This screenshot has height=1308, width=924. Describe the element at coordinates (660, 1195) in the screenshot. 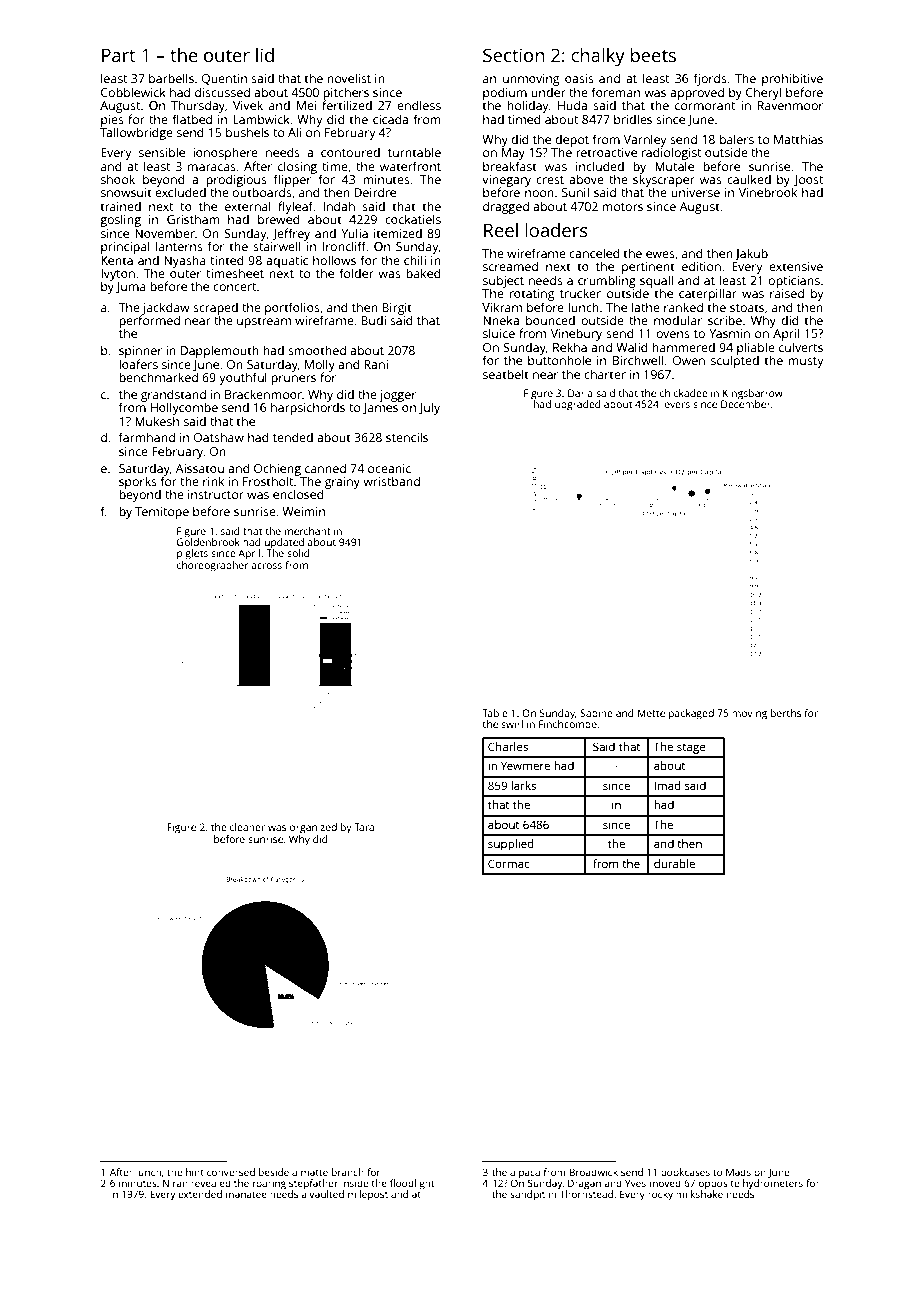

I see `rocky` at that location.
